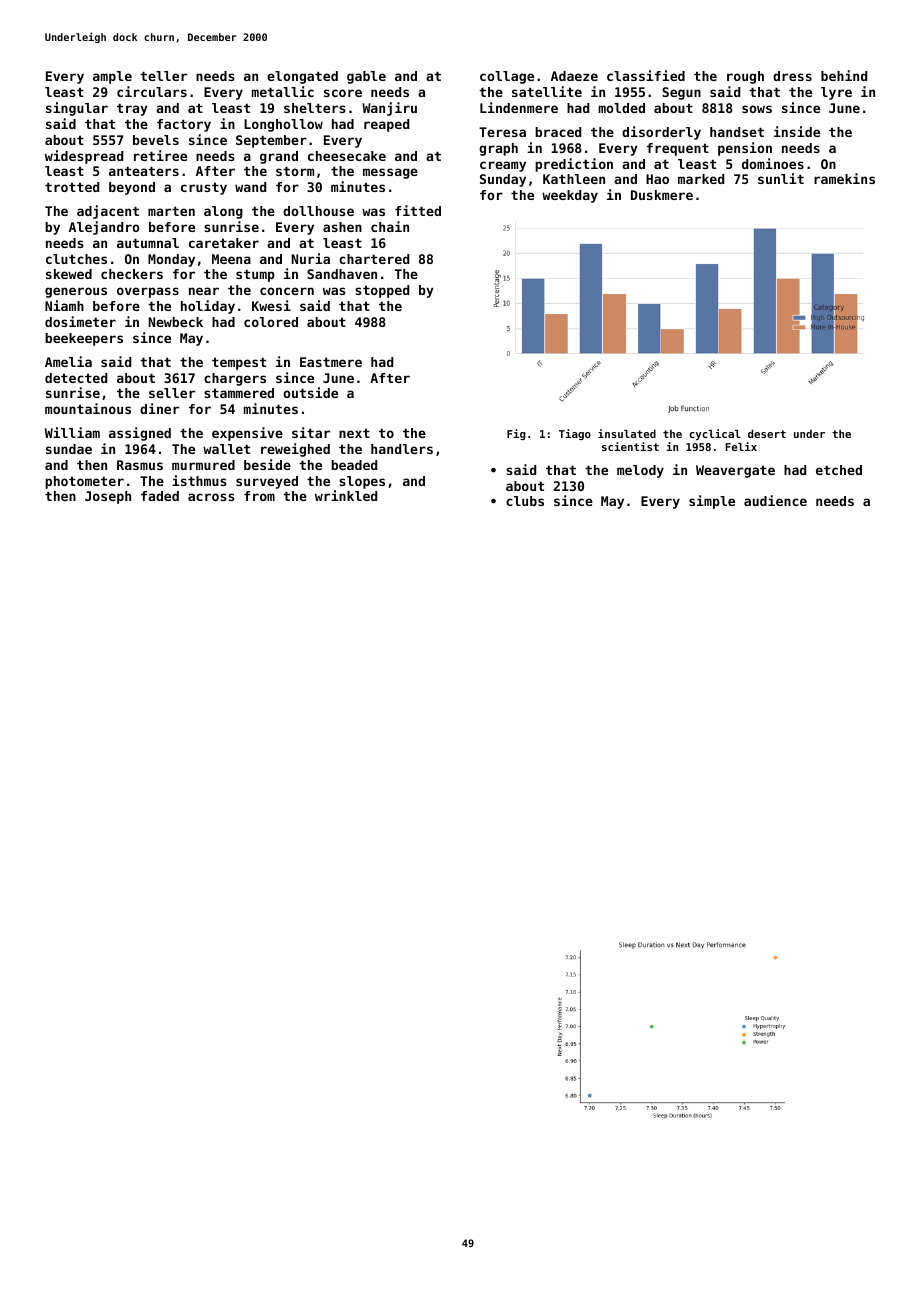 This image has width=924, height=1308. What do you see at coordinates (88, 408) in the image?
I see `mountainous` at bounding box center [88, 408].
